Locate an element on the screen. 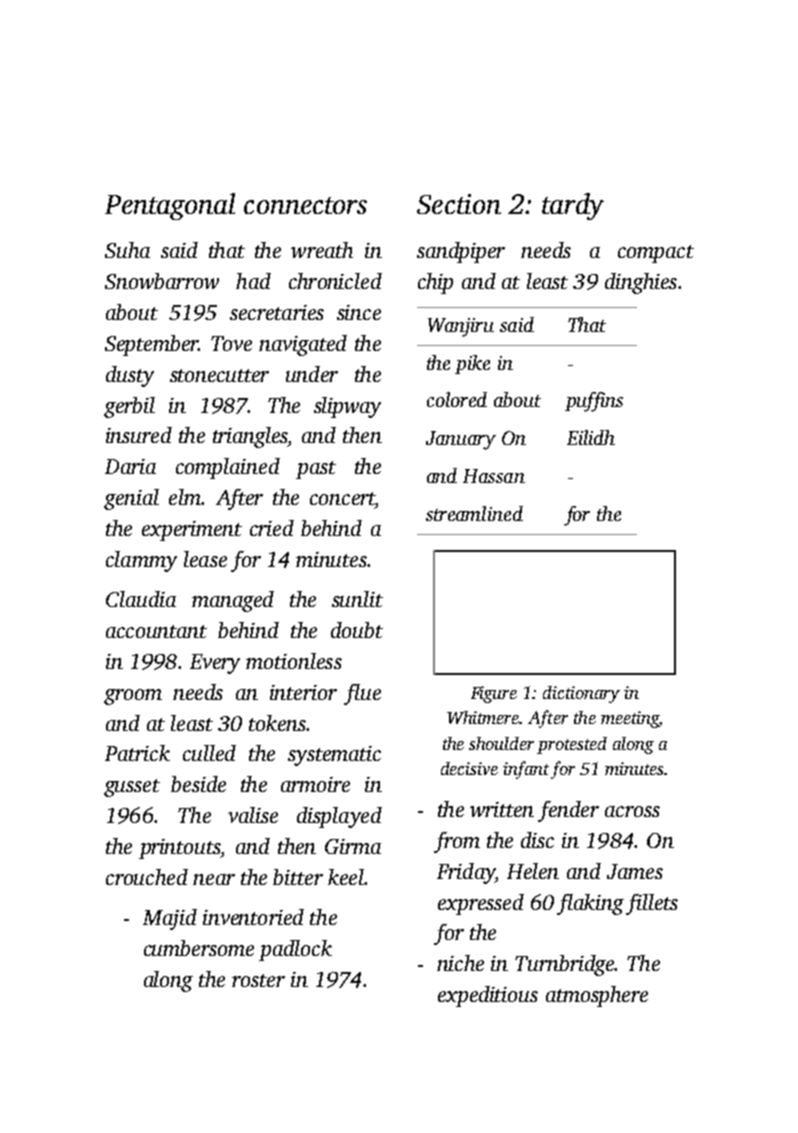 The image size is (798, 1133). gusset is located at coordinates (132, 788).
